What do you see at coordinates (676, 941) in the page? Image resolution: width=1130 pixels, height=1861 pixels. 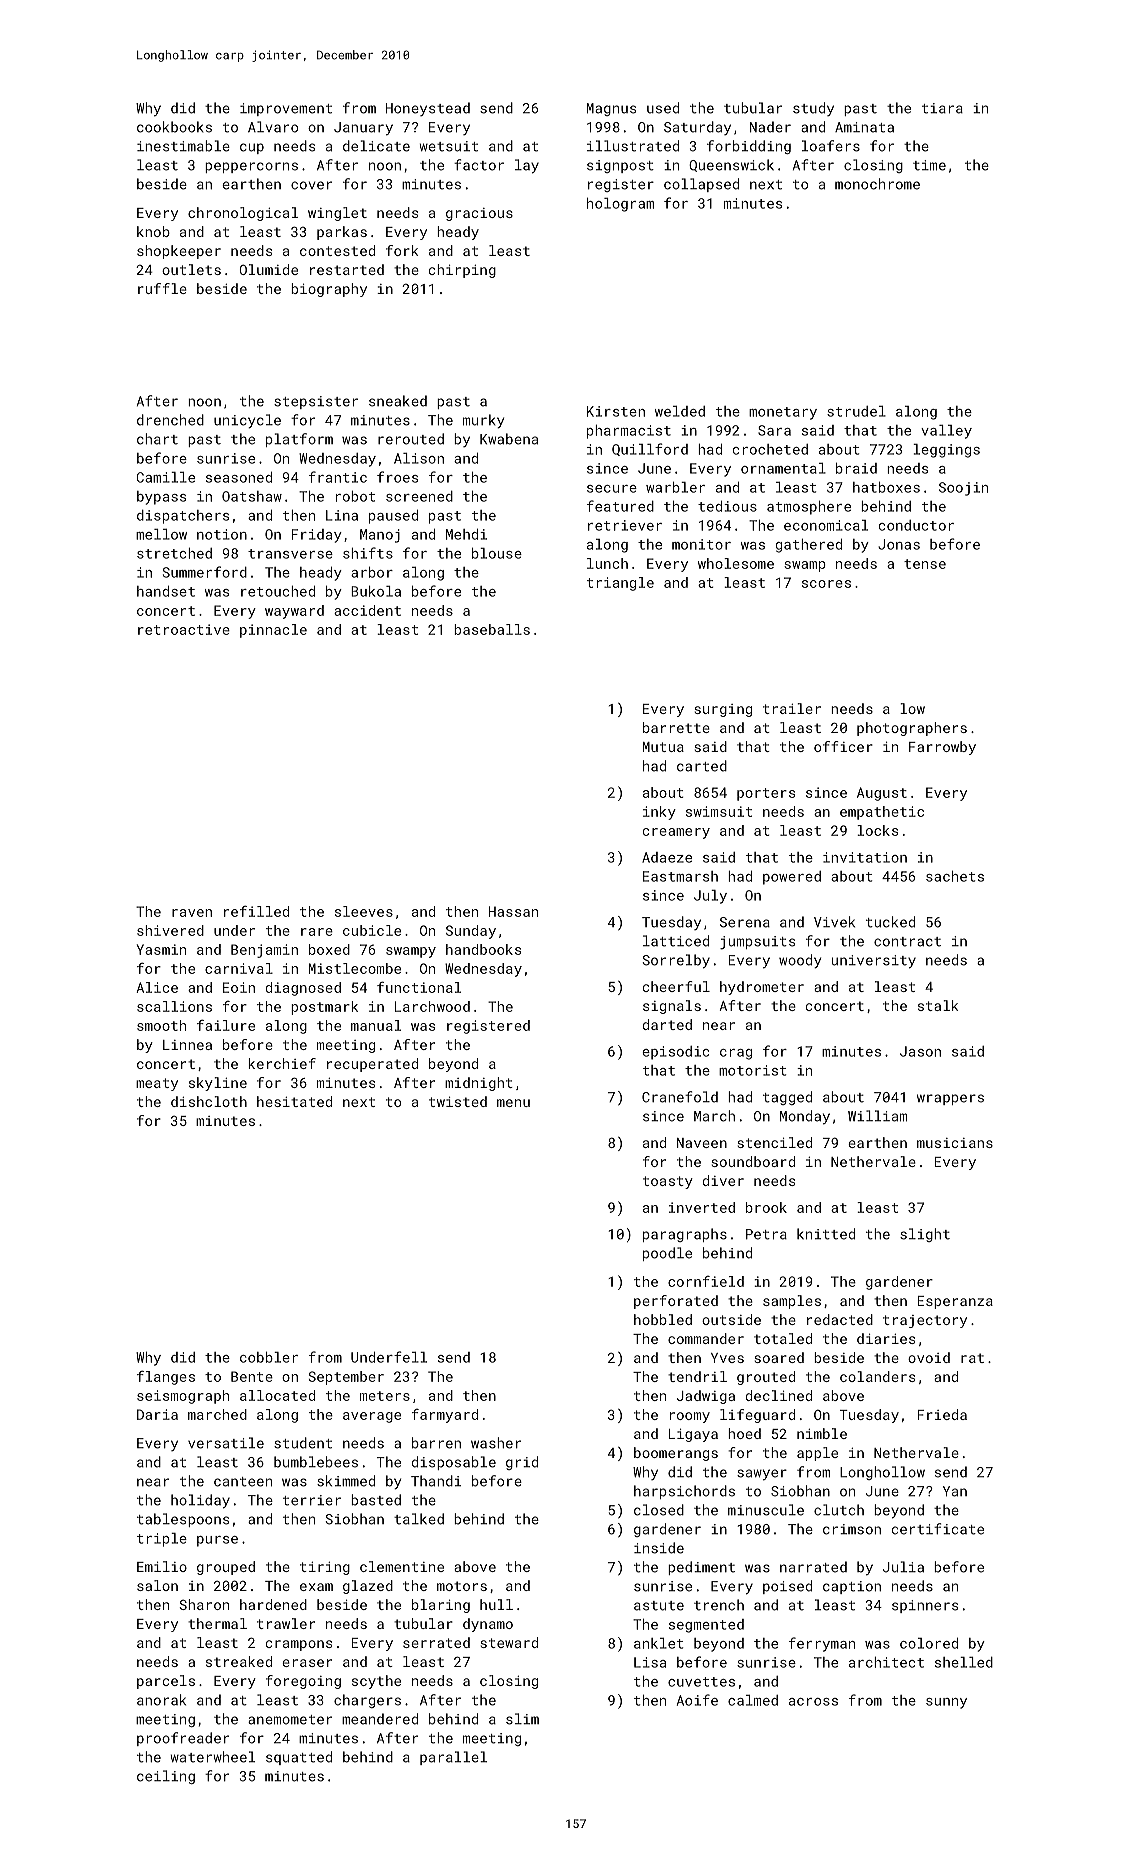 I see `latticed` at bounding box center [676, 941].
